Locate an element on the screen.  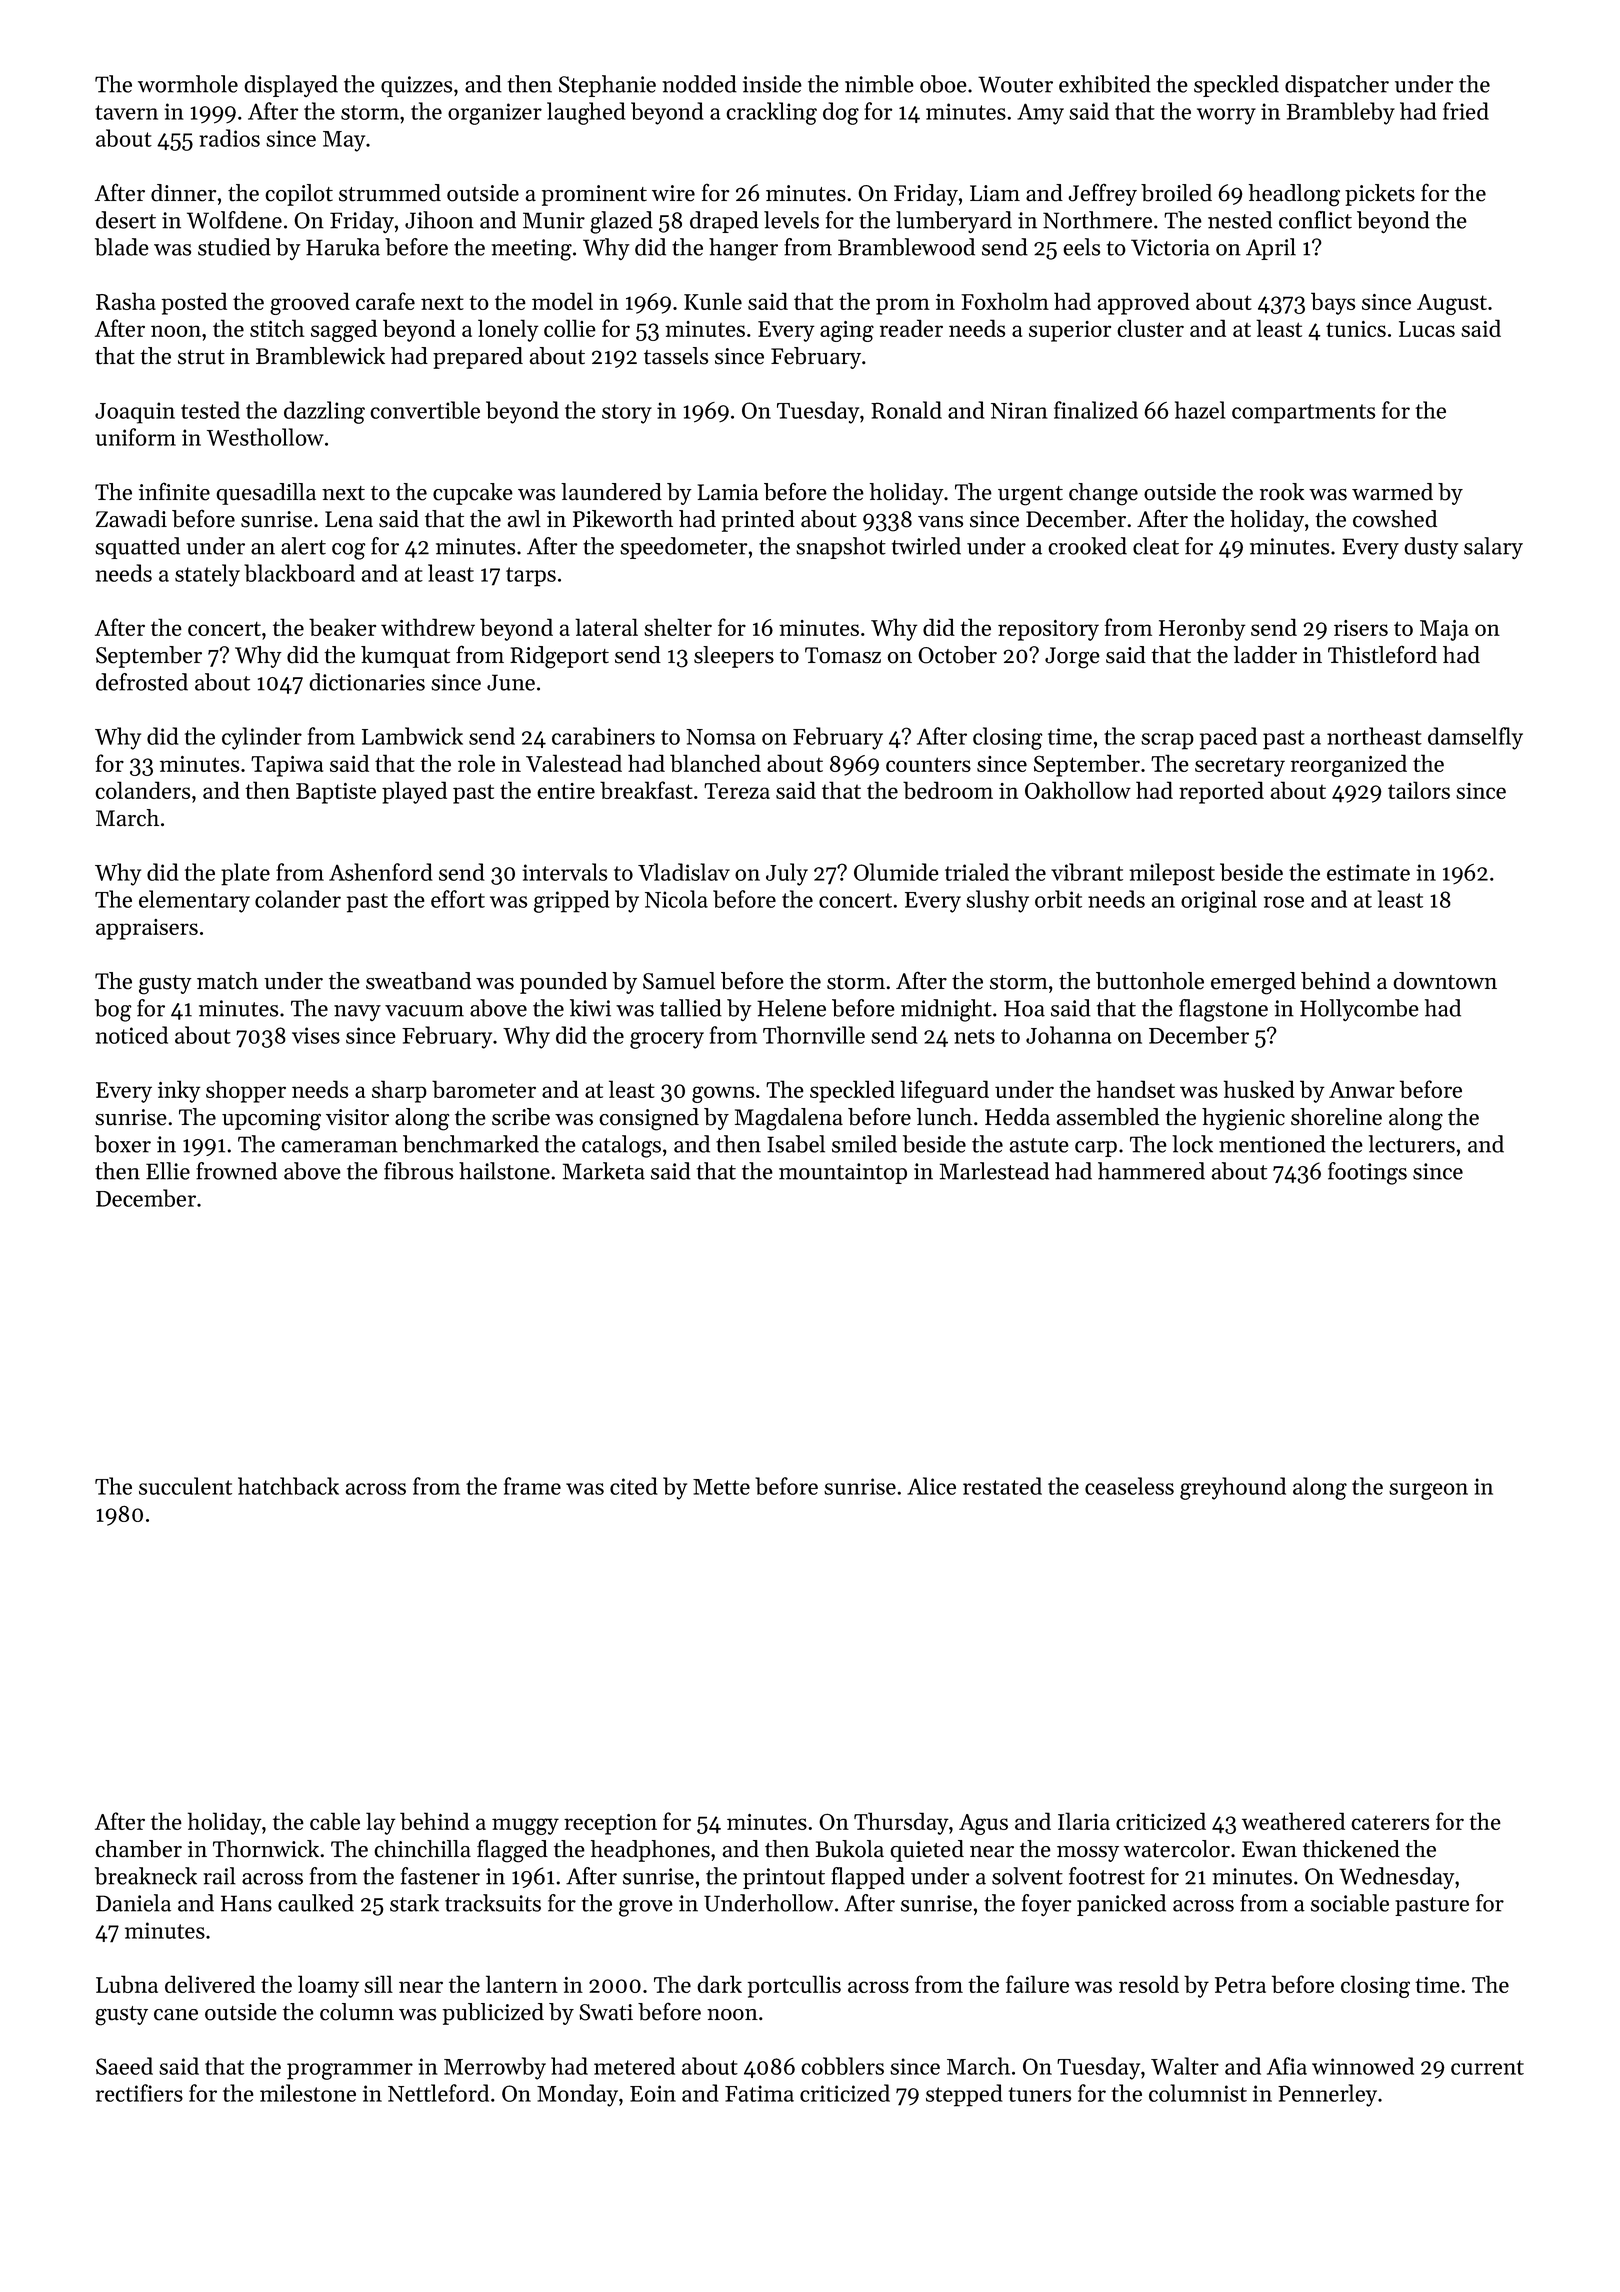
Nettleford is located at coordinates (438, 2093).
